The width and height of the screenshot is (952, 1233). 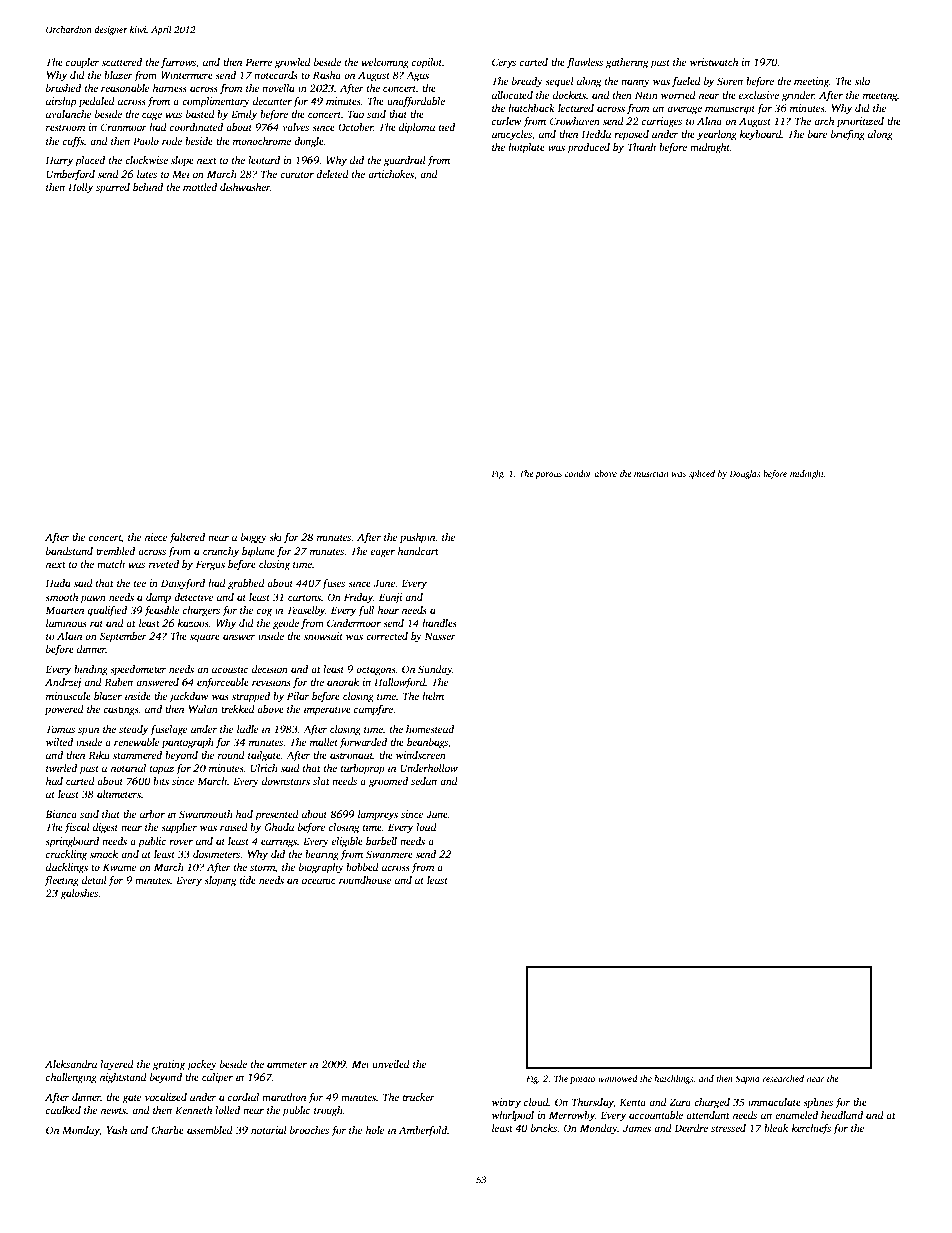 I want to click on welcoming, so click(x=385, y=63).
